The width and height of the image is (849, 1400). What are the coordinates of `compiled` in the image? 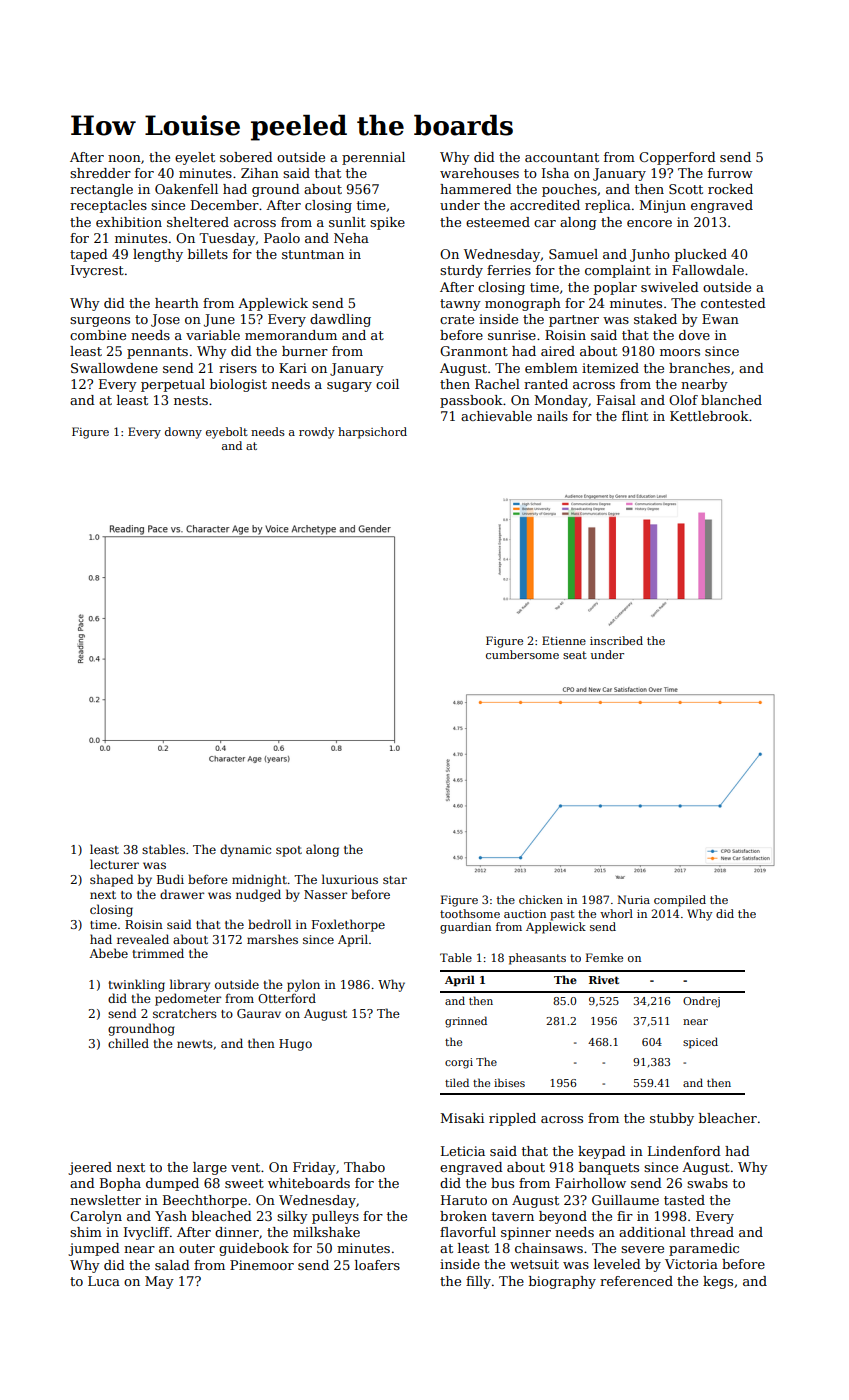 It's located at (680, 901).
